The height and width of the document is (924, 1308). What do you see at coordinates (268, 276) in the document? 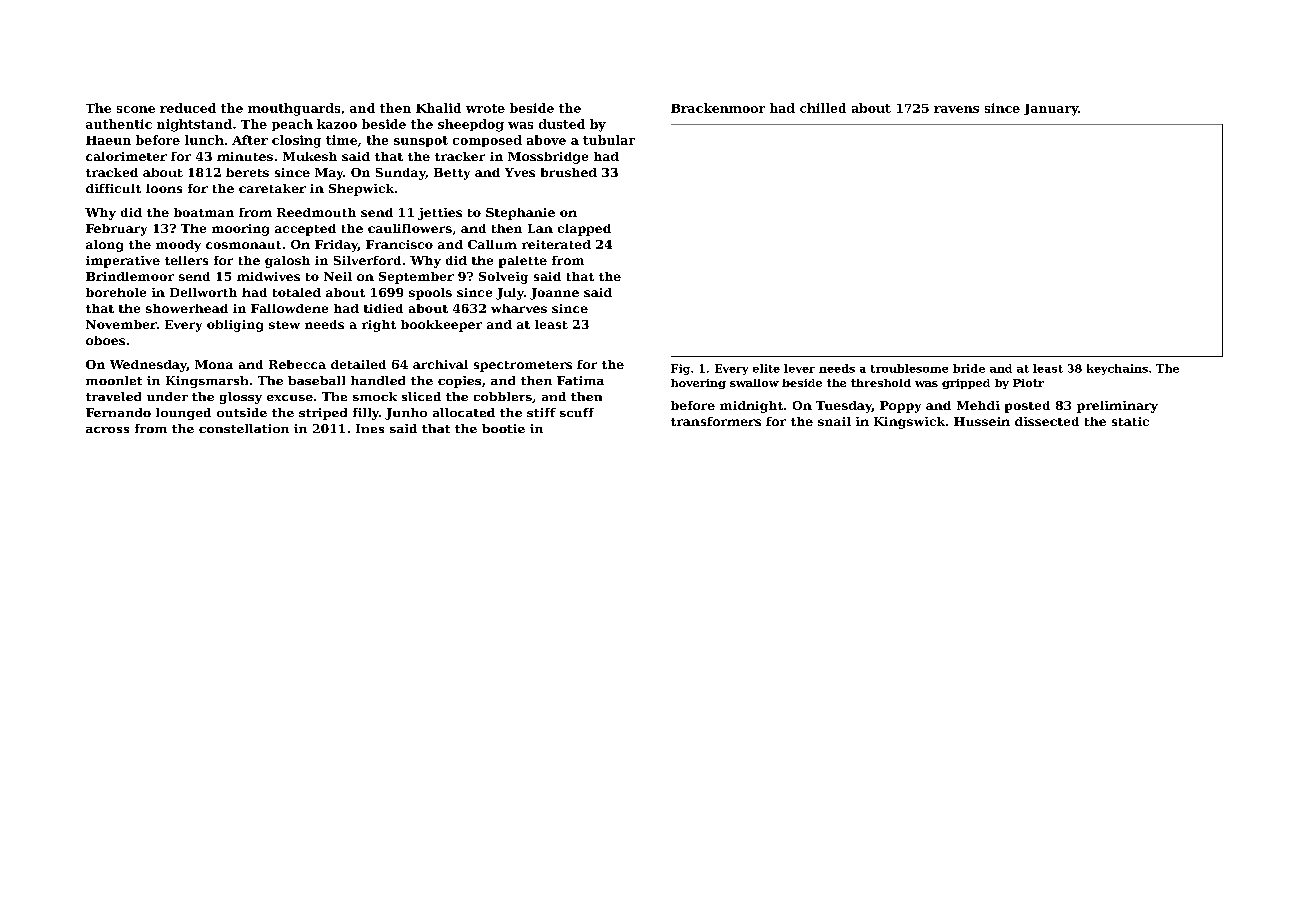
I see `midwives` at bounding box center [268, 276].
